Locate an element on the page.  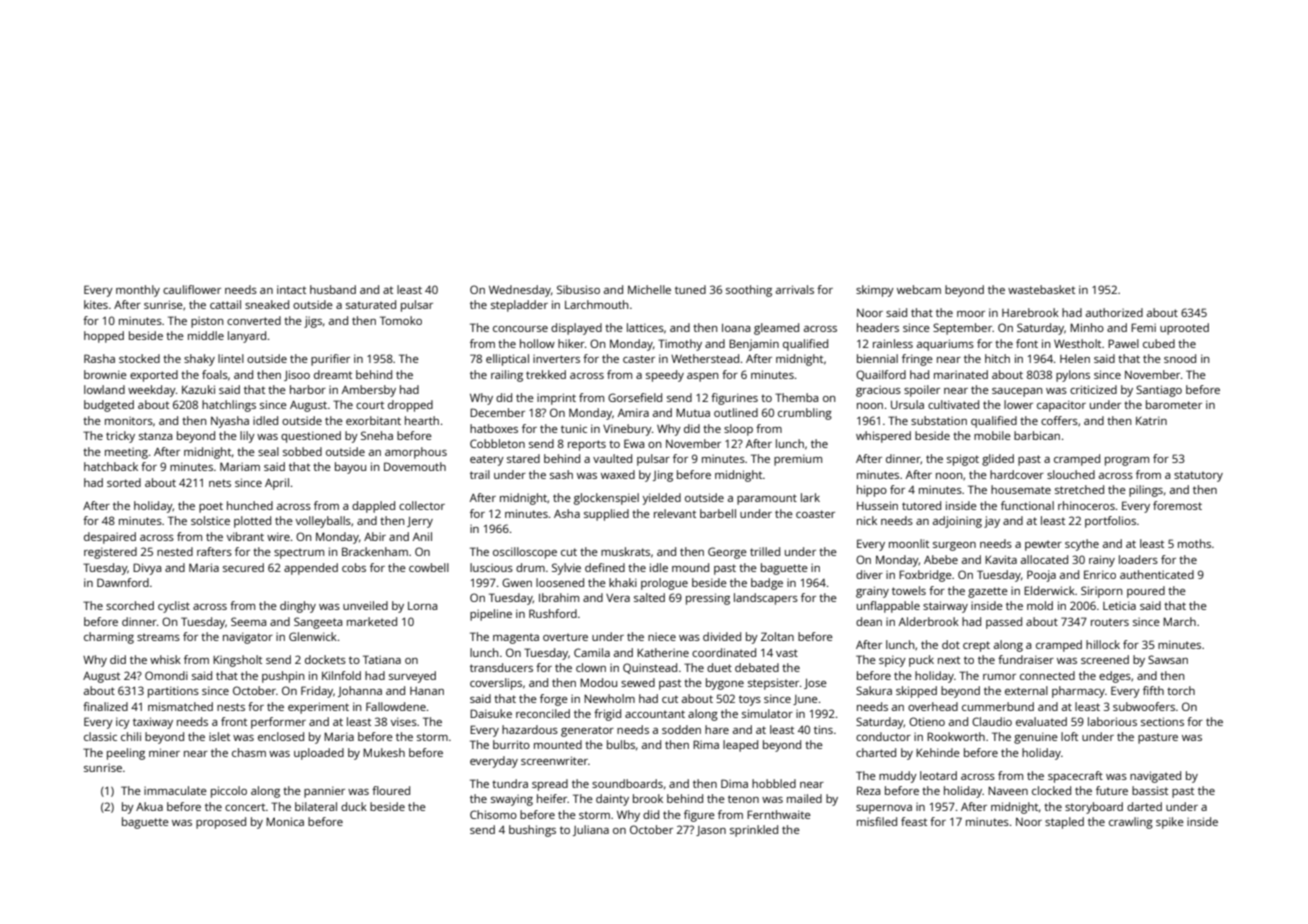
Kehinde is located at coordinates (938, 752).
